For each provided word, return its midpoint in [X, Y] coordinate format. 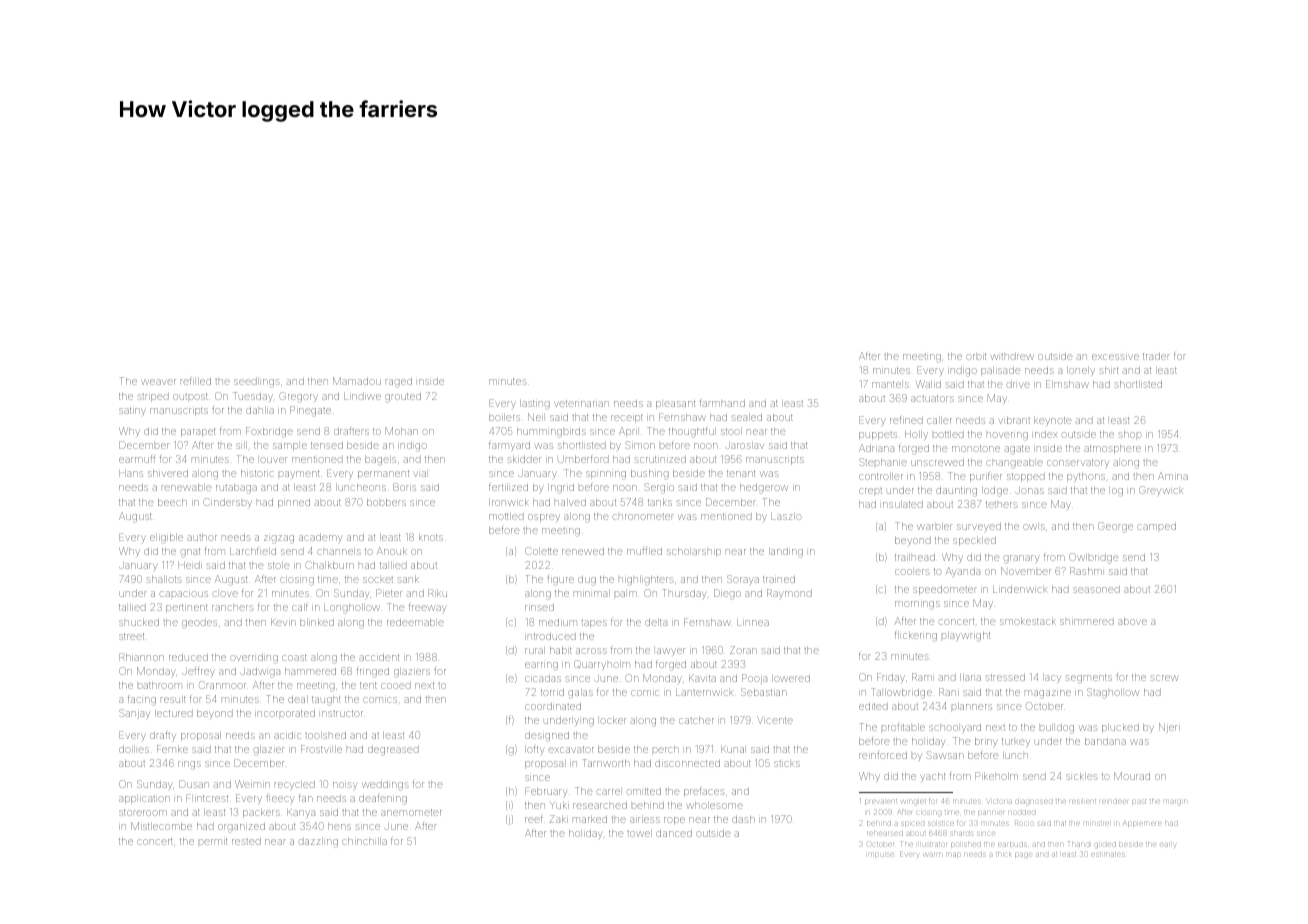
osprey [544, 518]
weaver [159, 382]
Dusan [194, 784]
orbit [976, 356]
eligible [166, 538]
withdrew [1012, 356]
